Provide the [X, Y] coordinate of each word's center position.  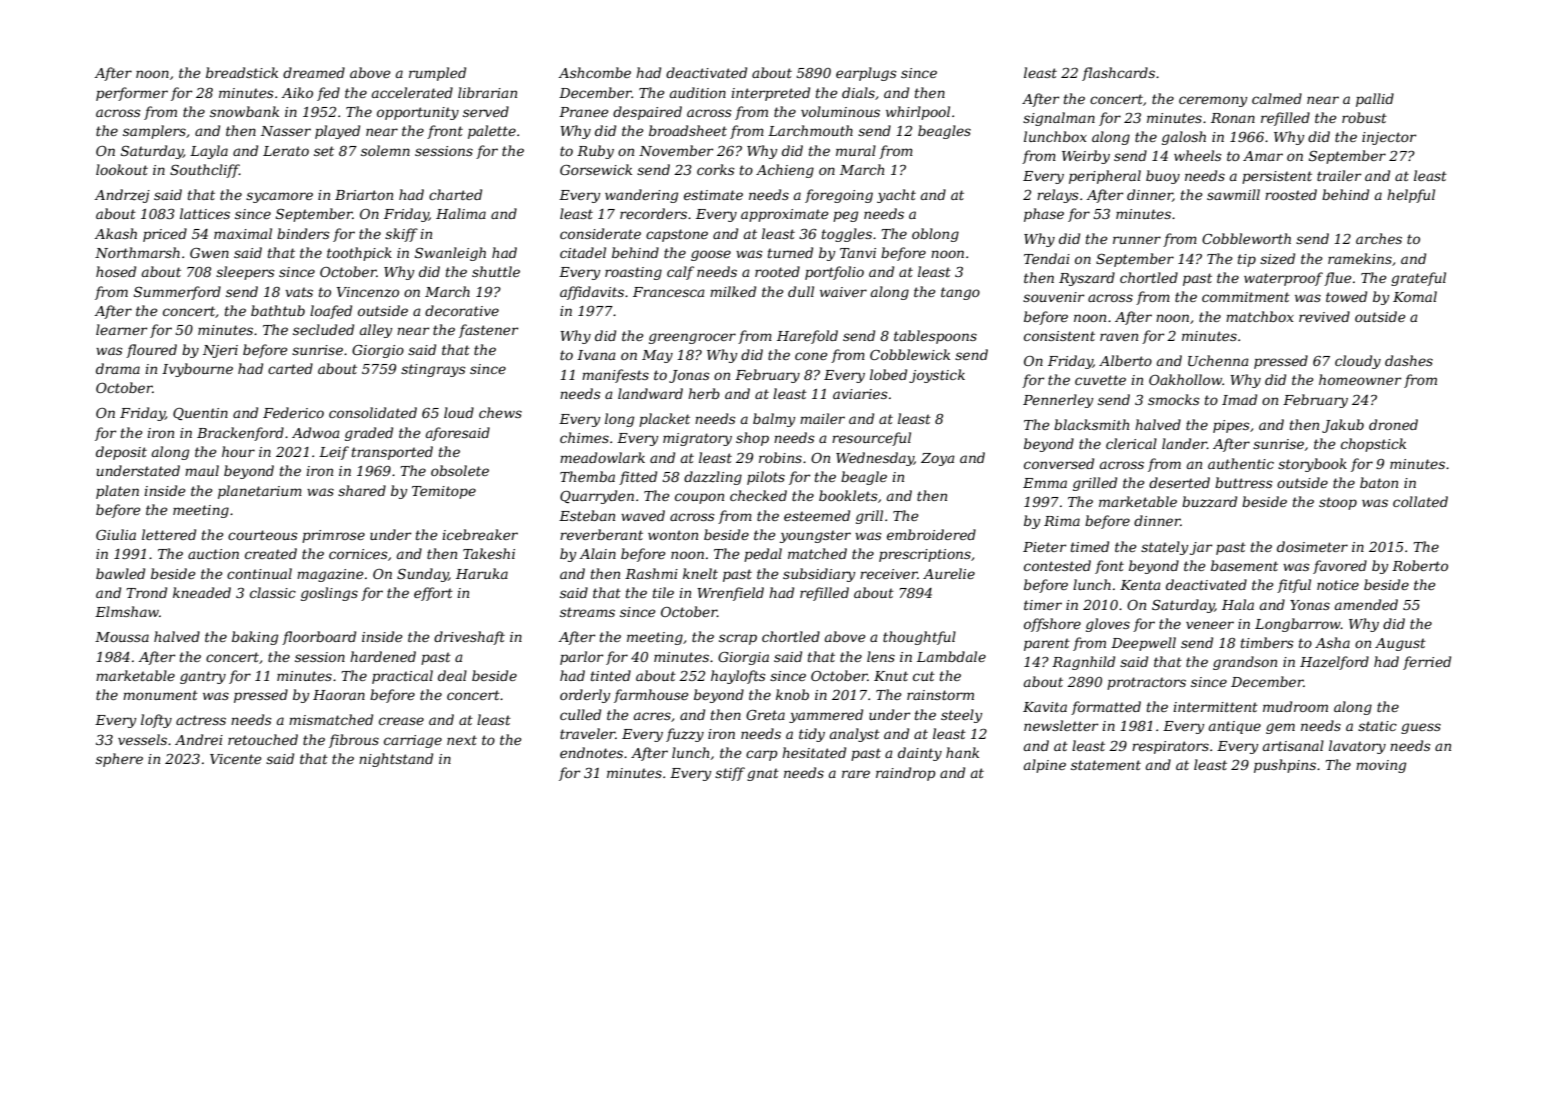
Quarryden [597, 497]
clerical [1131, 443]
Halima [461, 213]
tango [960, 293]
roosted [1291, 194]
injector [1389, 138]
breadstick [242, 72]
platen [117, 492]
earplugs [866, 74]
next [462, 740]
